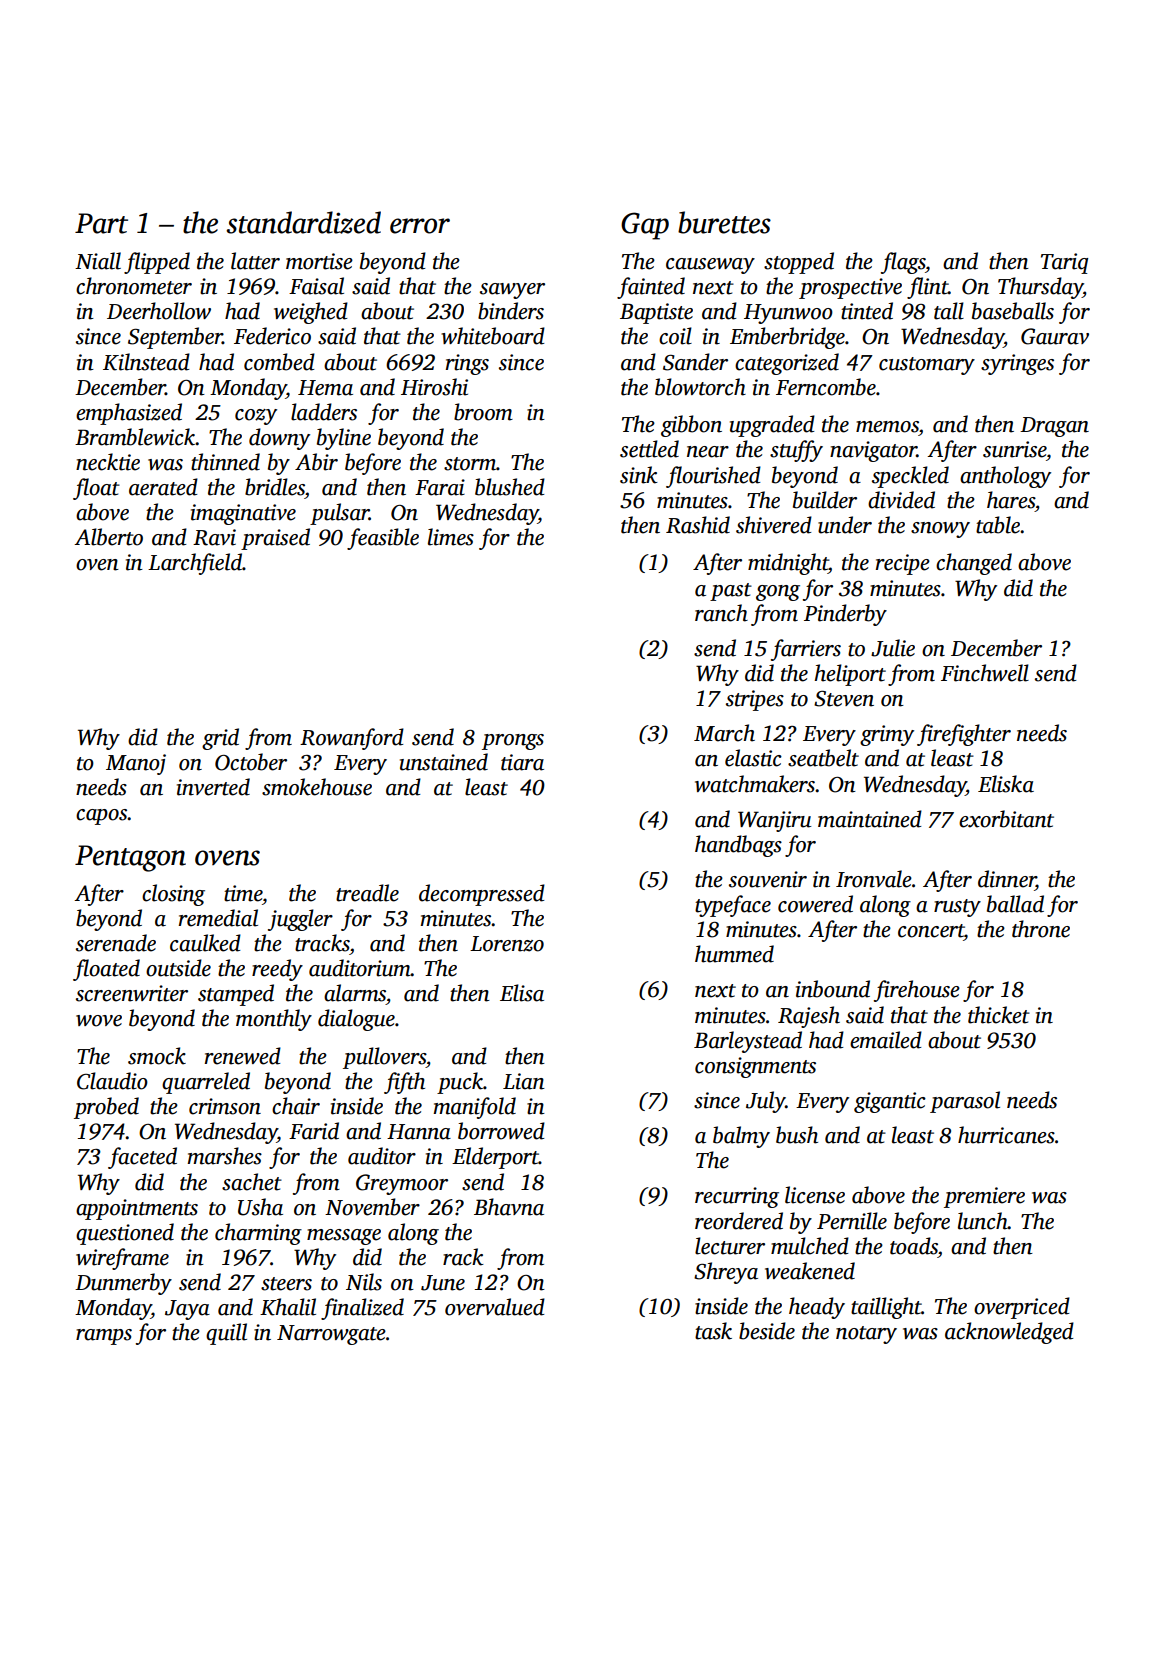 The width and height of the screenshot is (1165, 1654). What do you see at coordinates (331, 1335) in the screenshot?
I see `Narrowgate` at bounding box center [331, 1335].
